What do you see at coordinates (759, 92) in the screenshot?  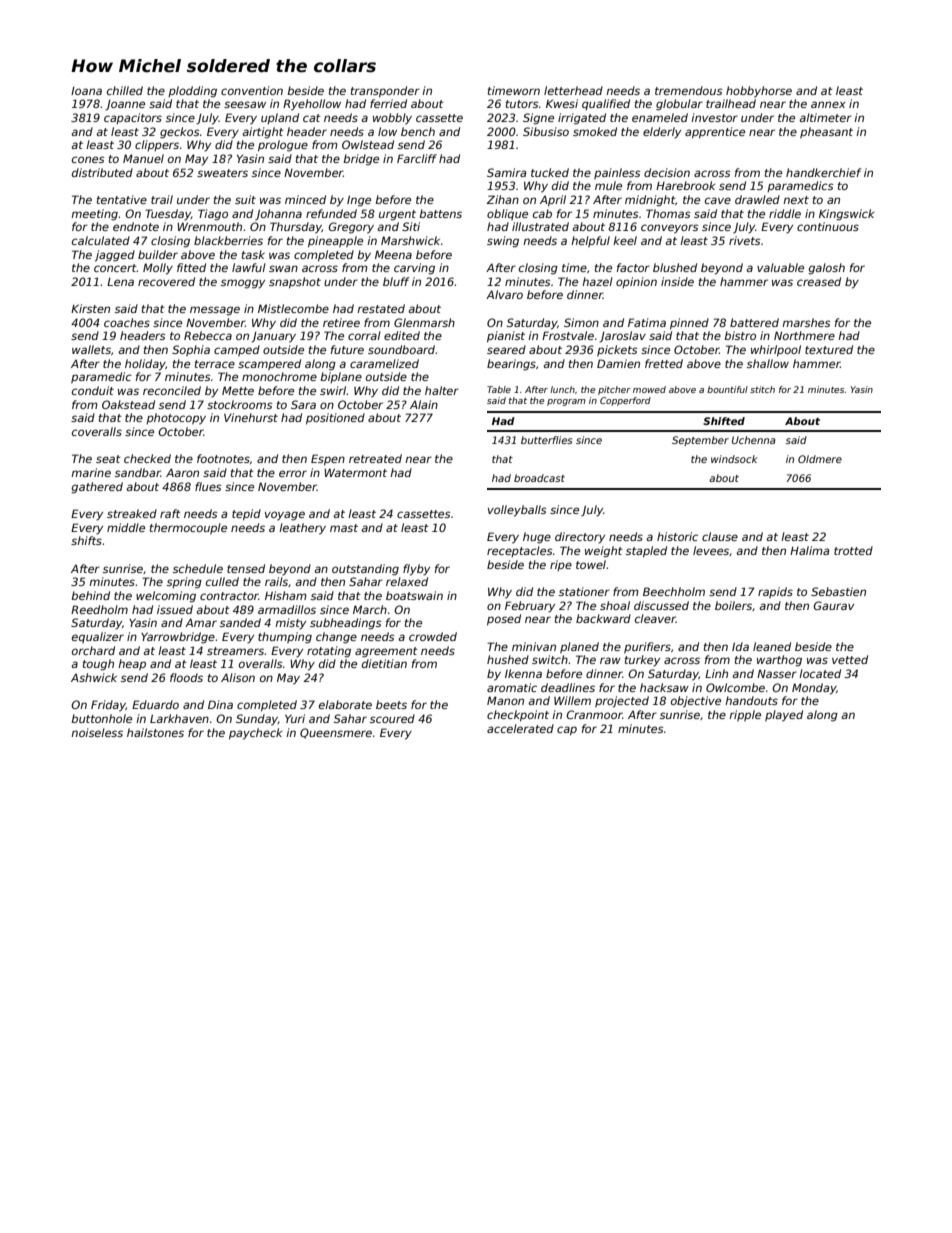 I see `hobbyhorse` at bounding box center [759, 92].
